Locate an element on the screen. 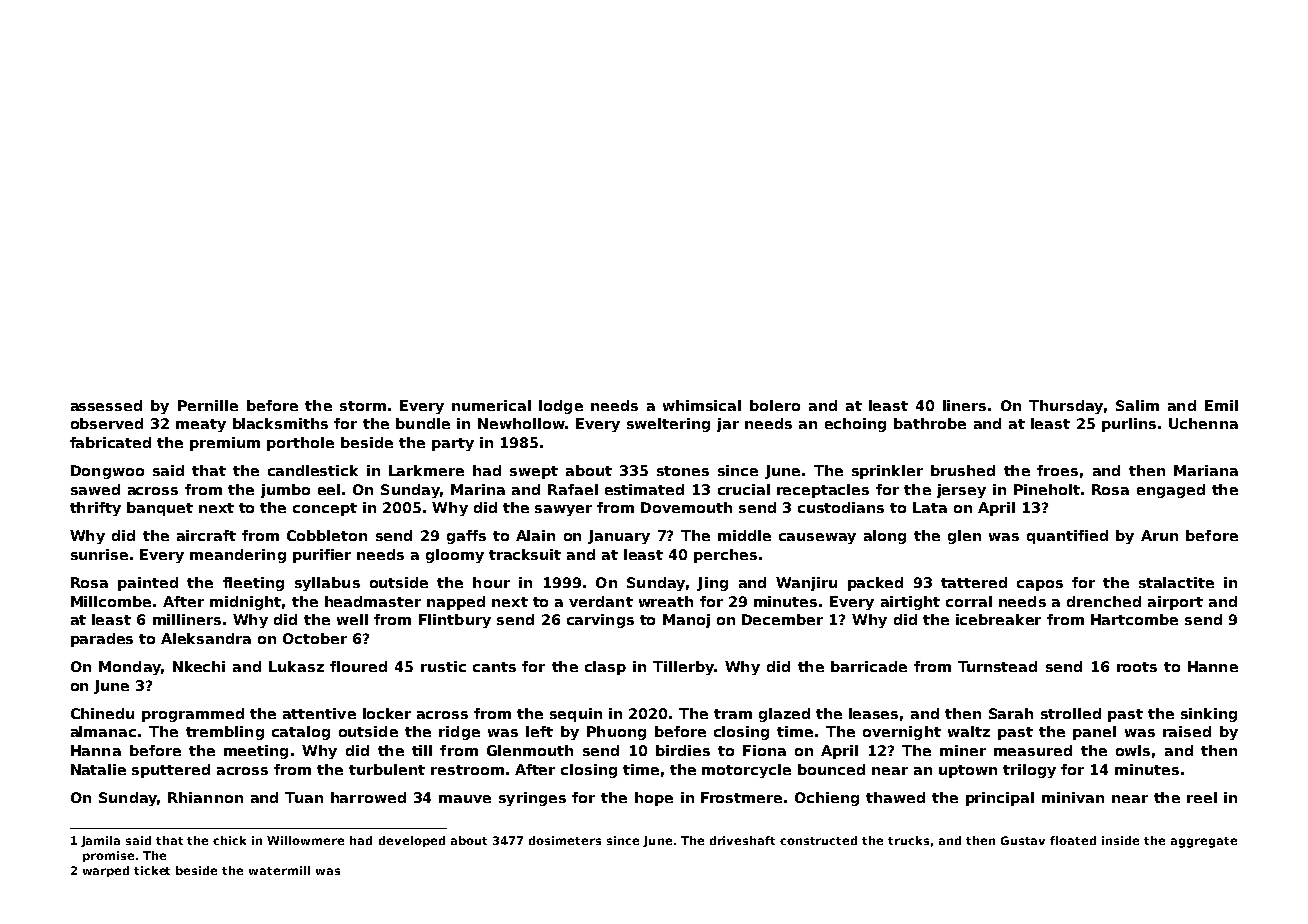  jumbo is located at coordinates (285, 491).
